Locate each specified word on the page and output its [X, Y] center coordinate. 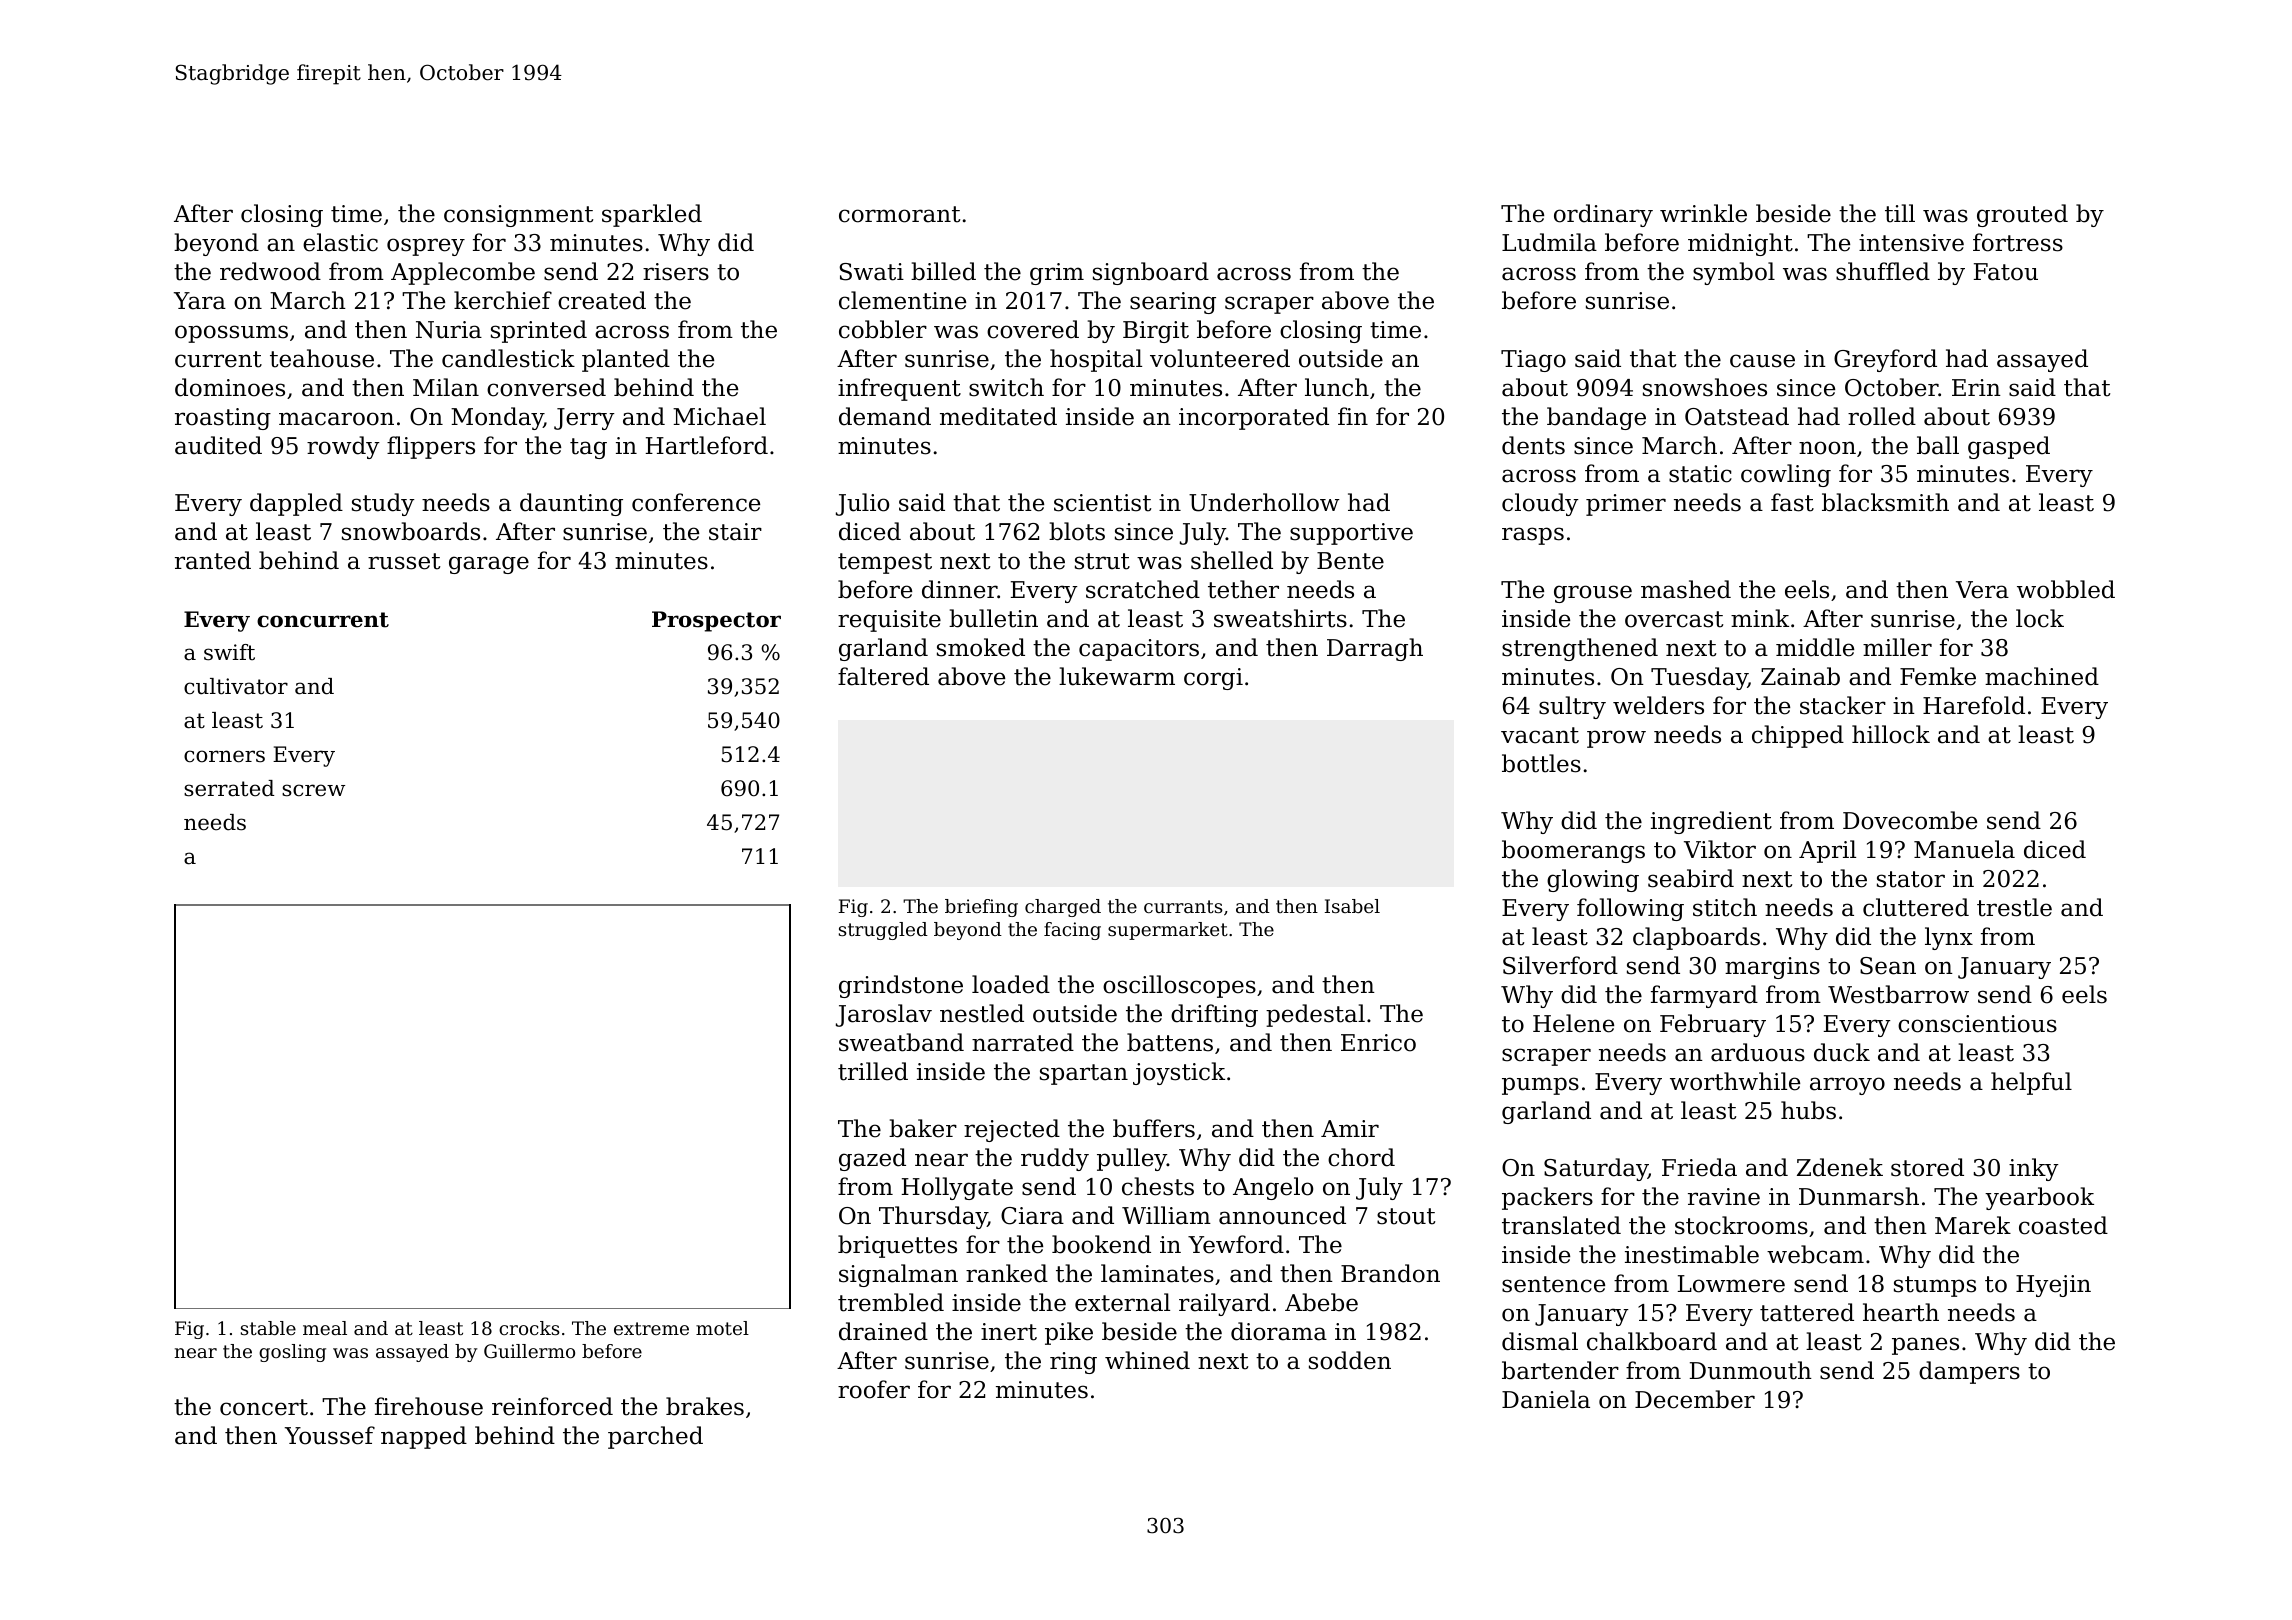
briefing [981, 908]
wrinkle [1703, 213]
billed [943, 271]
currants [1183, 906]
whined [1147, 1360]
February [1713, 1025]
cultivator [236, 686]
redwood [270, 271]
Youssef [330, 1435]
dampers [1969, 1372]
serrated [229, 788]
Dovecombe [1910, 820]
